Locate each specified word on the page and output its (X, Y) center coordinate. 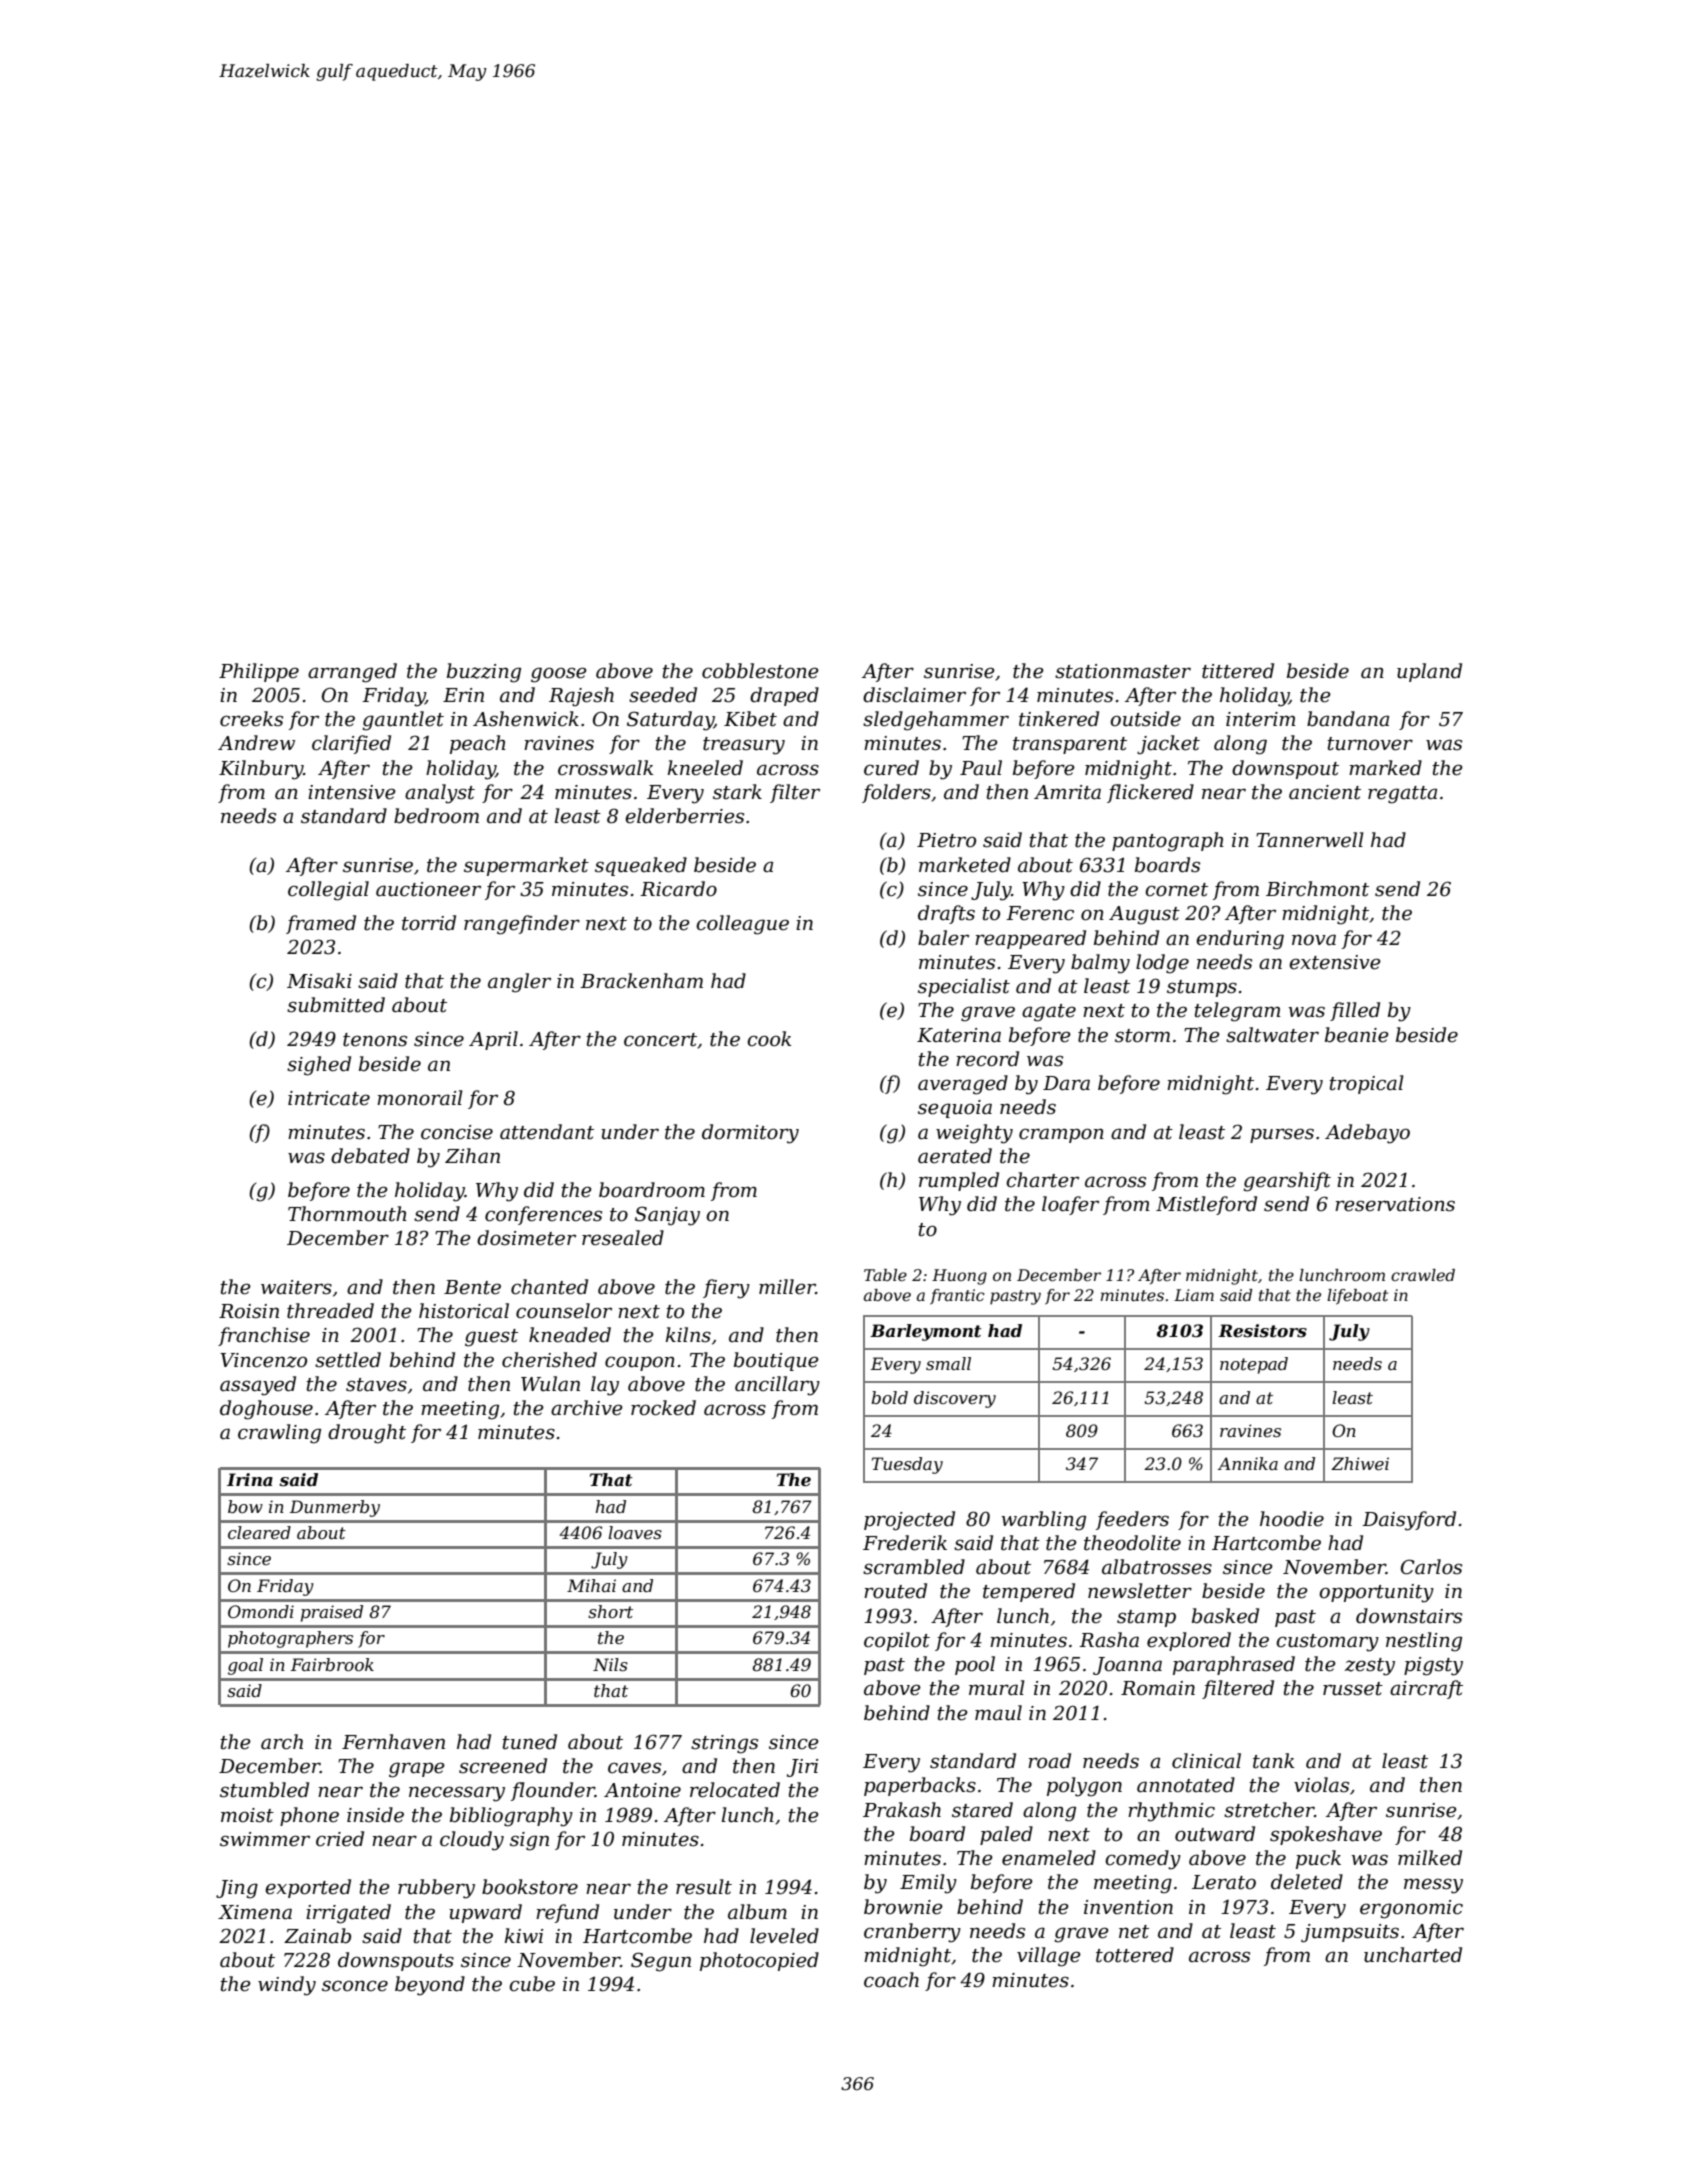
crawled (1423, 1275)
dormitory (750, 1134)
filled (1355, 1011)
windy (287, 1986)
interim (1261, 719)
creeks (251, 719)
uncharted (1413, 1955)
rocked (663, 1408)
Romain (1158, 1688)
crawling (279, 1434)
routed (895, 1591)
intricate (329, 1098)
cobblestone (760, 671)
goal (245, 1666)
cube (532, 1984)
